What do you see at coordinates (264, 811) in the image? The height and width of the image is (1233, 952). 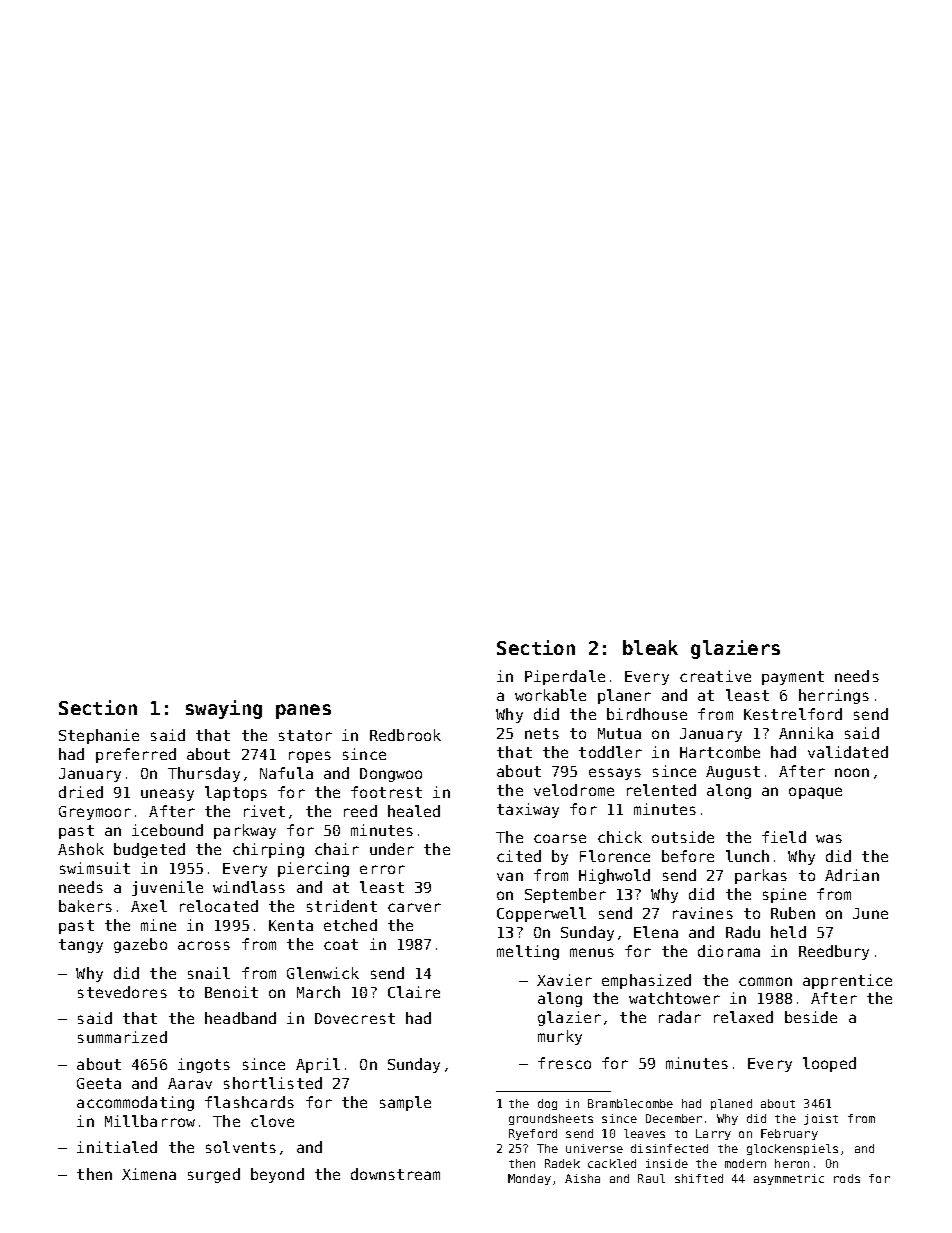 I see `rivet` at bounding box center [264, 811].
